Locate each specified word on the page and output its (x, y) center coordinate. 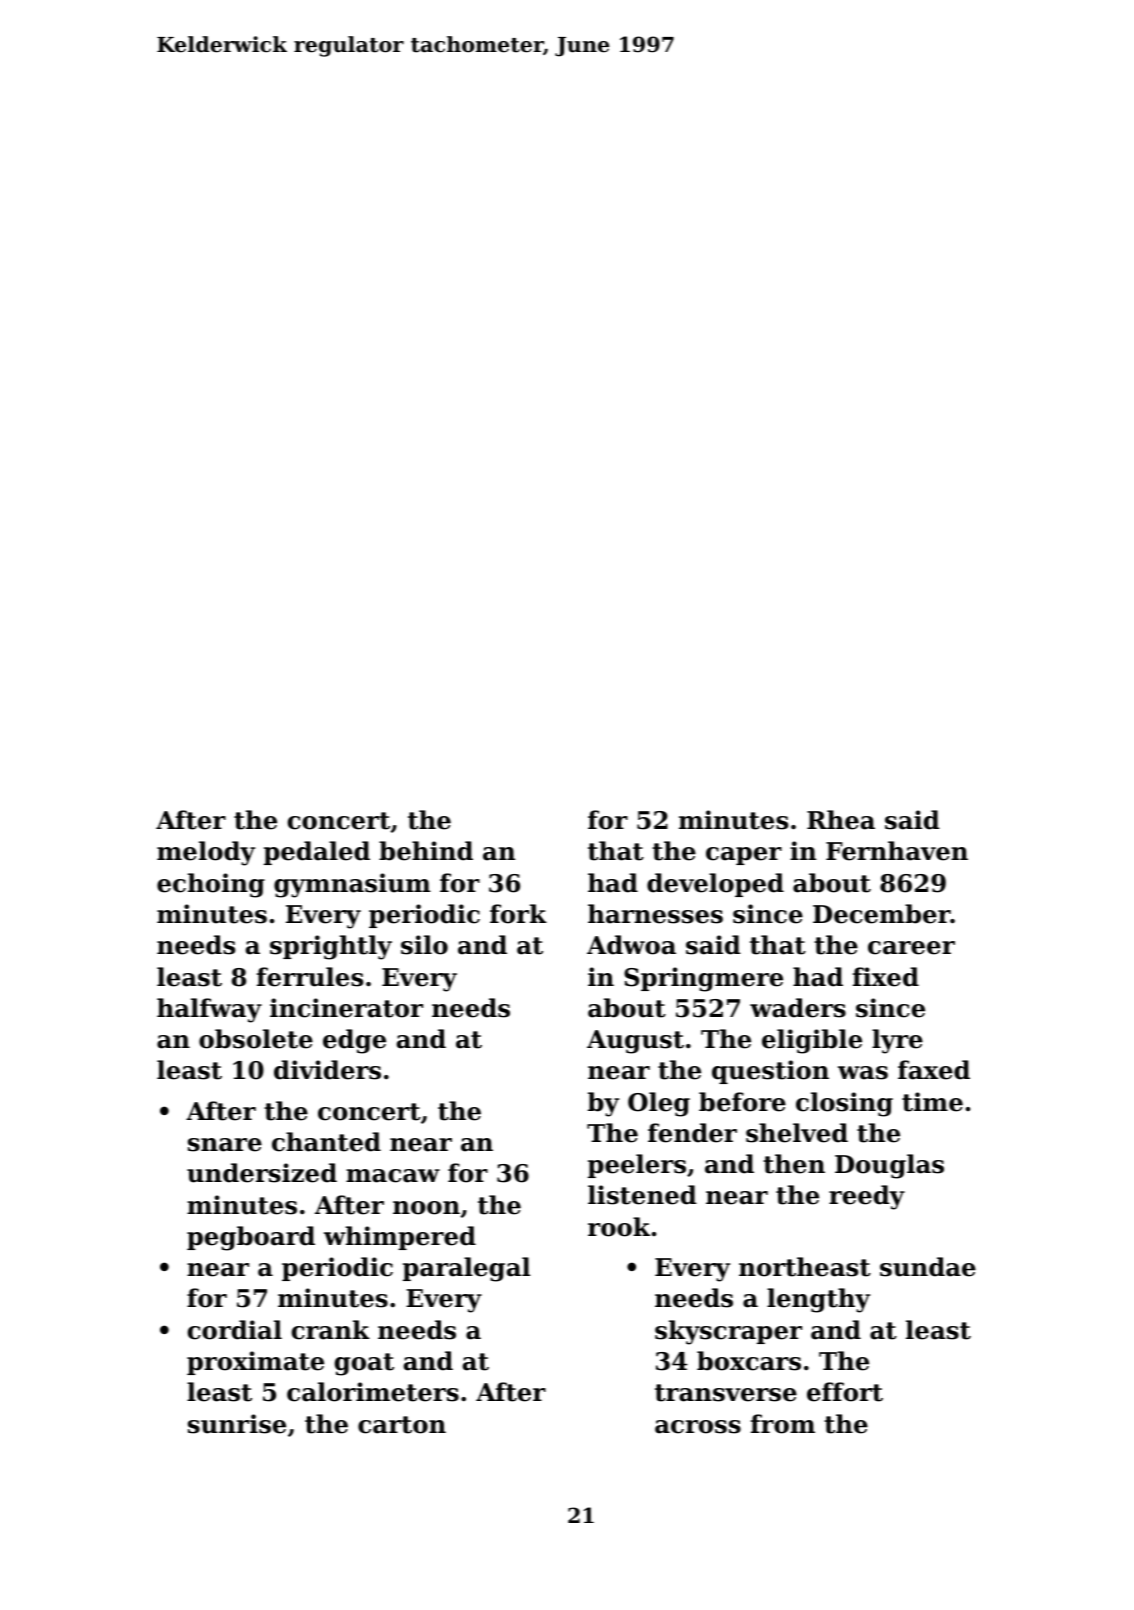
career (911, 948)
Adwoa (631, 945)
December (882, 914)
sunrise (237, 1424)
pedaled (317, 853)
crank (331, 1330)
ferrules (310, 977)
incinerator (346, 1008)
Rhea (841, 820)
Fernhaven (897, 851)
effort (845, 1392)
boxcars (749, 1361)
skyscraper (728, 1332)
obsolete (256, 1039)
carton (402, 1425)
